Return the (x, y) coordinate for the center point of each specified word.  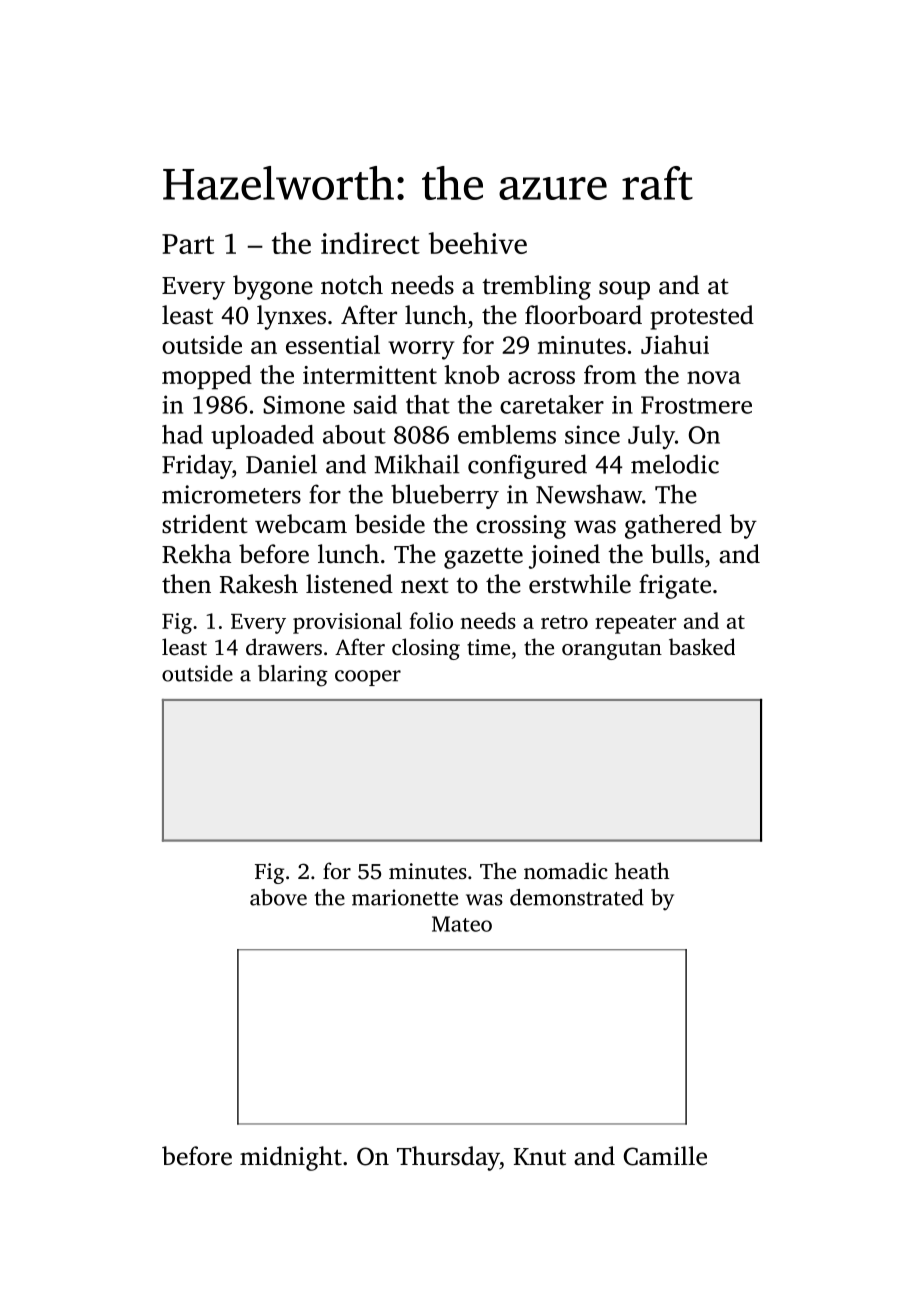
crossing (521, 527)
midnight (291, 1158)
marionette (405, 897)
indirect (370, 243)
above (278, 897)
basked (702, 646)
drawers (284, 646)
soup (624, 290)
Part (188, 244)
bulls (677, 554)
